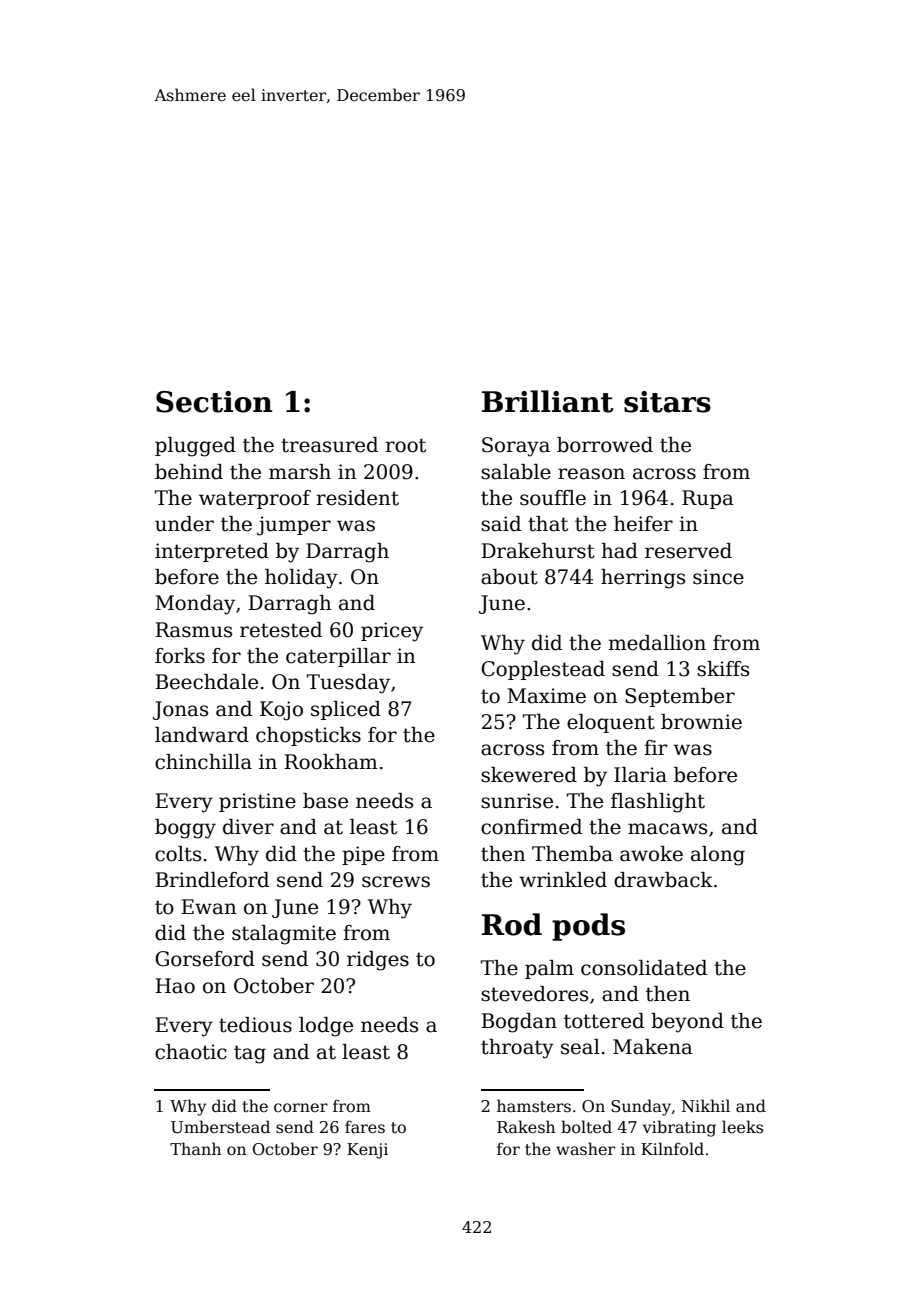 This document has height=1311, width=924. Describe the element at coordinates (180, 710) in the document. I see `Jonas` at that location.
